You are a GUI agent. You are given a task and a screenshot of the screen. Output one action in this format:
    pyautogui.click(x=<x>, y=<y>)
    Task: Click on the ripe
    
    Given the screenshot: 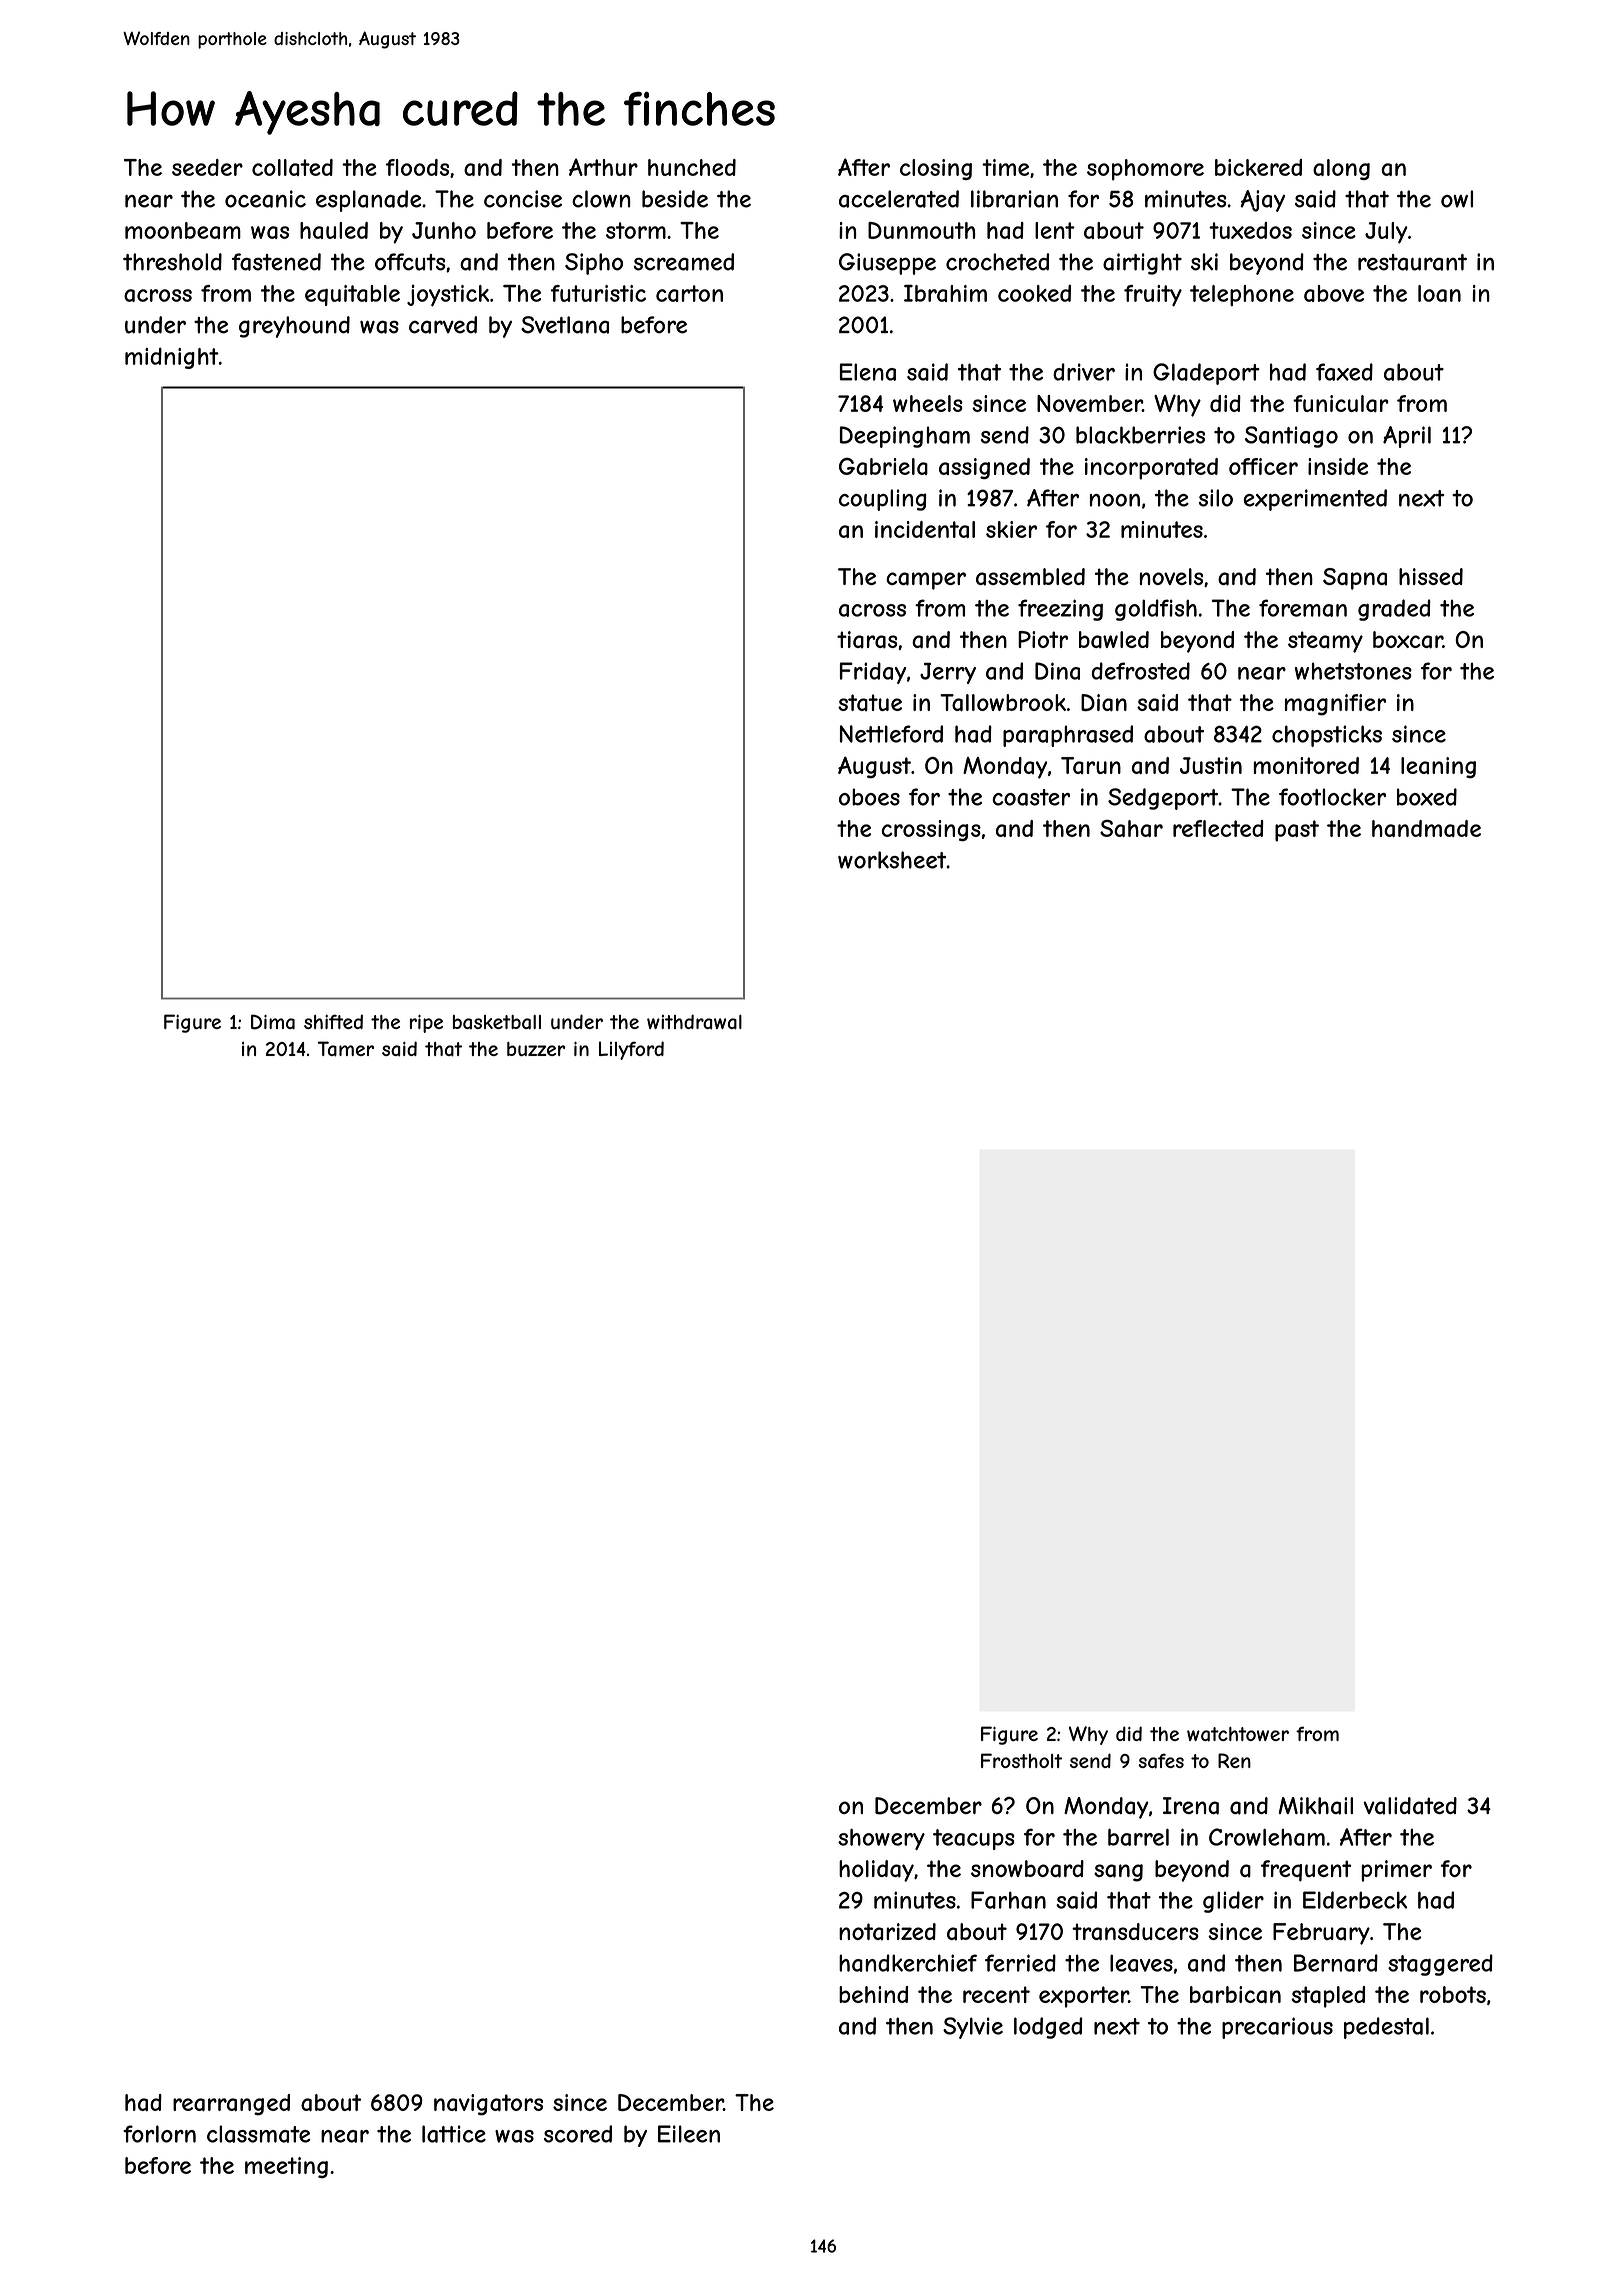 What is the action you would take?
    pyautogui.click(x=426, y=1023)
